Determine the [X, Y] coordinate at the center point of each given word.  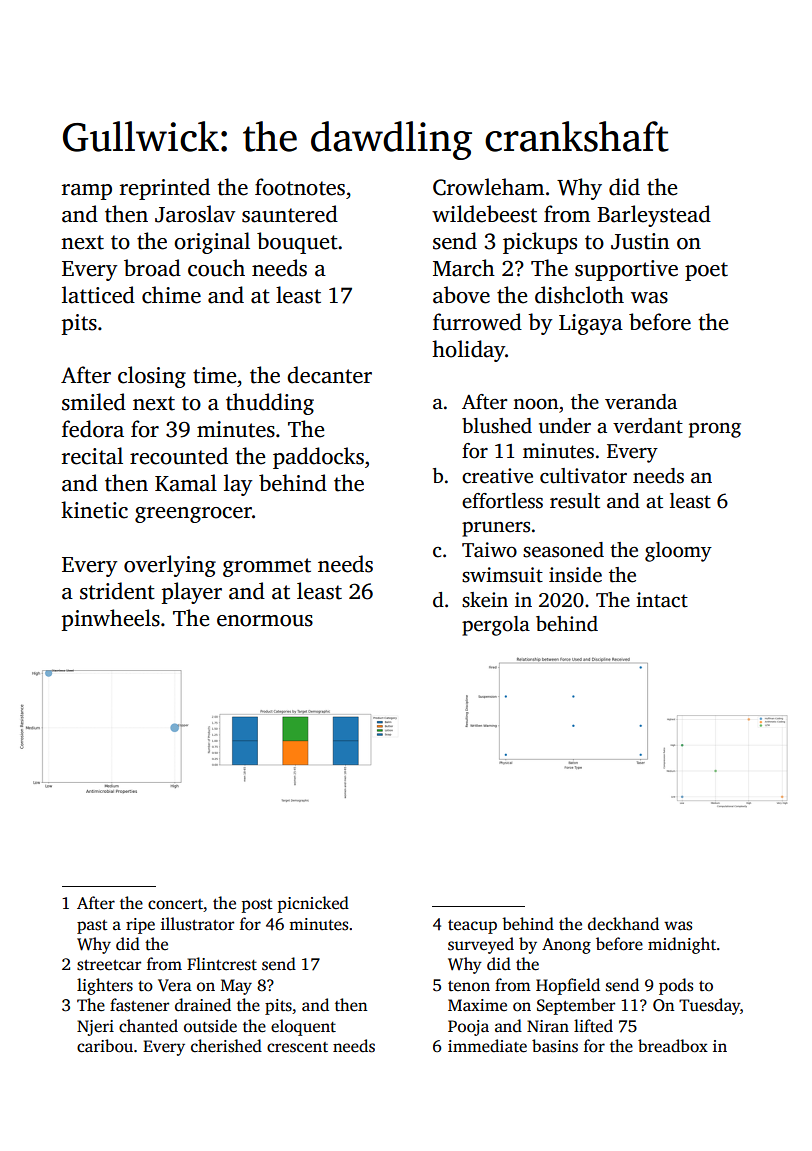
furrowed [477, 322]
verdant [648, 426]
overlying [170, 566]
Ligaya [591, 324]
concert [176, 905]
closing [152, 377]
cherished [226, 1046]
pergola [496, 626]
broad [152, 268]
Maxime [477, 1005]
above [461, 295]
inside [575, 575]
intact [662, 600]
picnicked [313, 904]
